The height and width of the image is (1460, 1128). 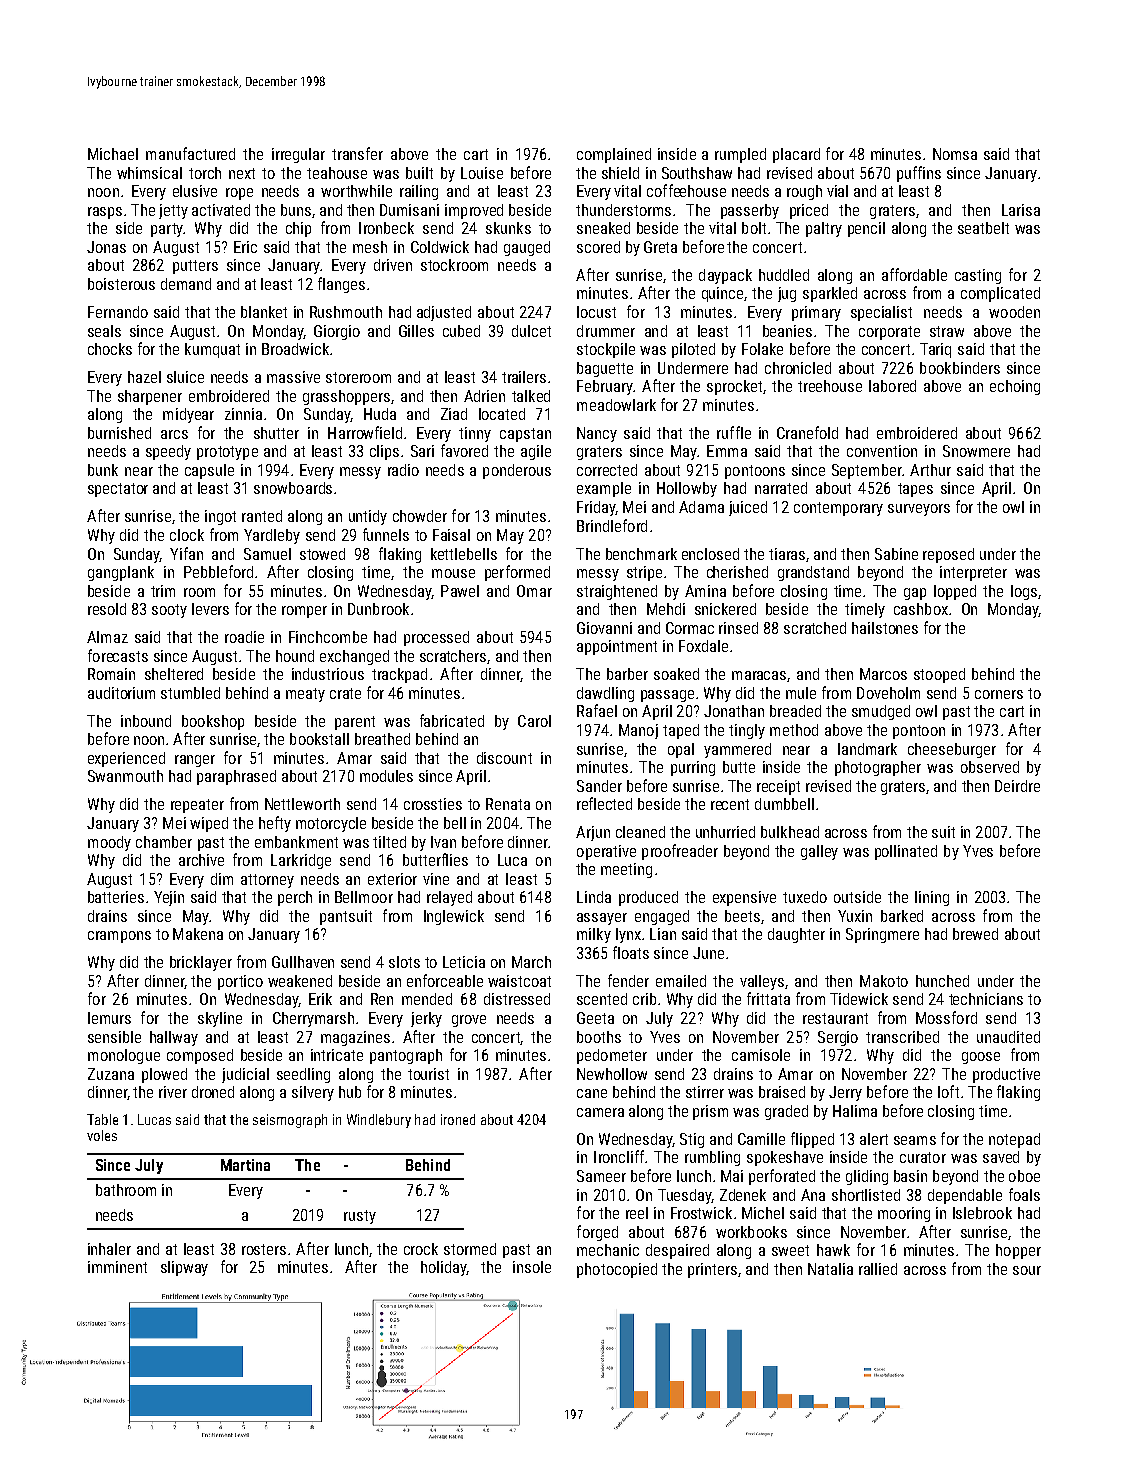 I want to click on Ziad, so click(x=454, y=414).
